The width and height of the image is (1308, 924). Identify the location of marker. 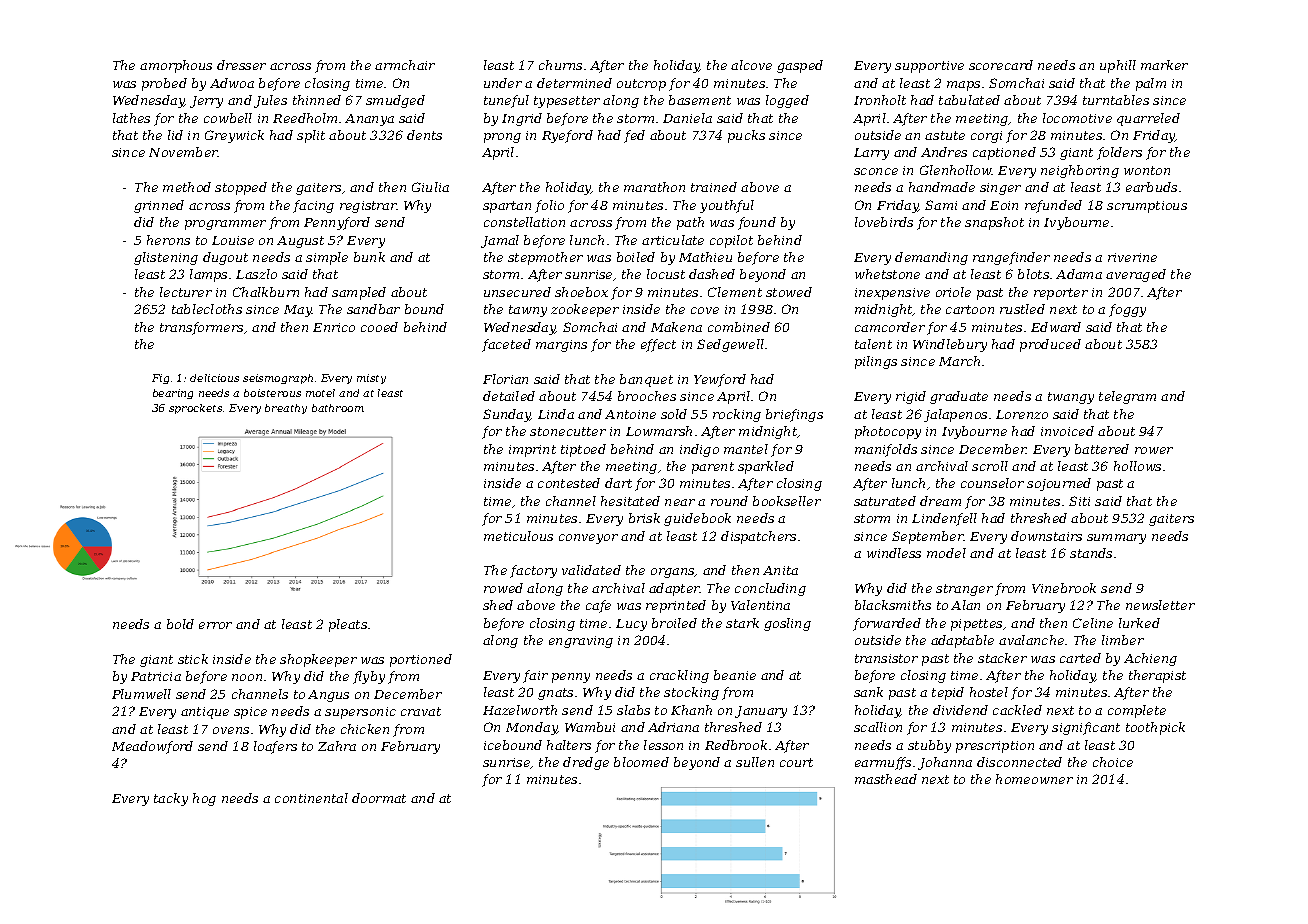
(1164, 65).
